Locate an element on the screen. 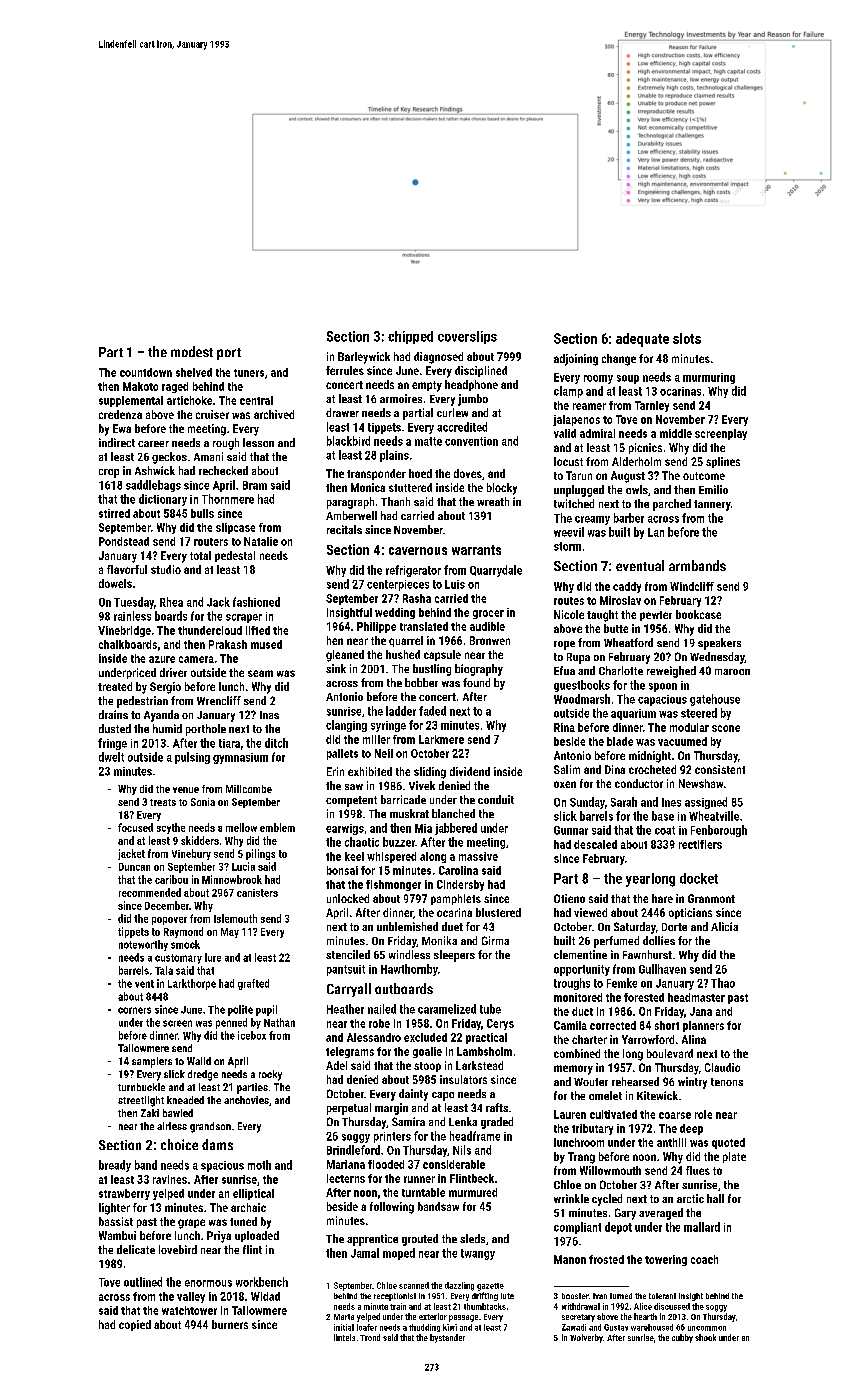 Image resolution: width=849 pixels, height=1400 pixels. lintels is located at coordinates (344, 1337).
